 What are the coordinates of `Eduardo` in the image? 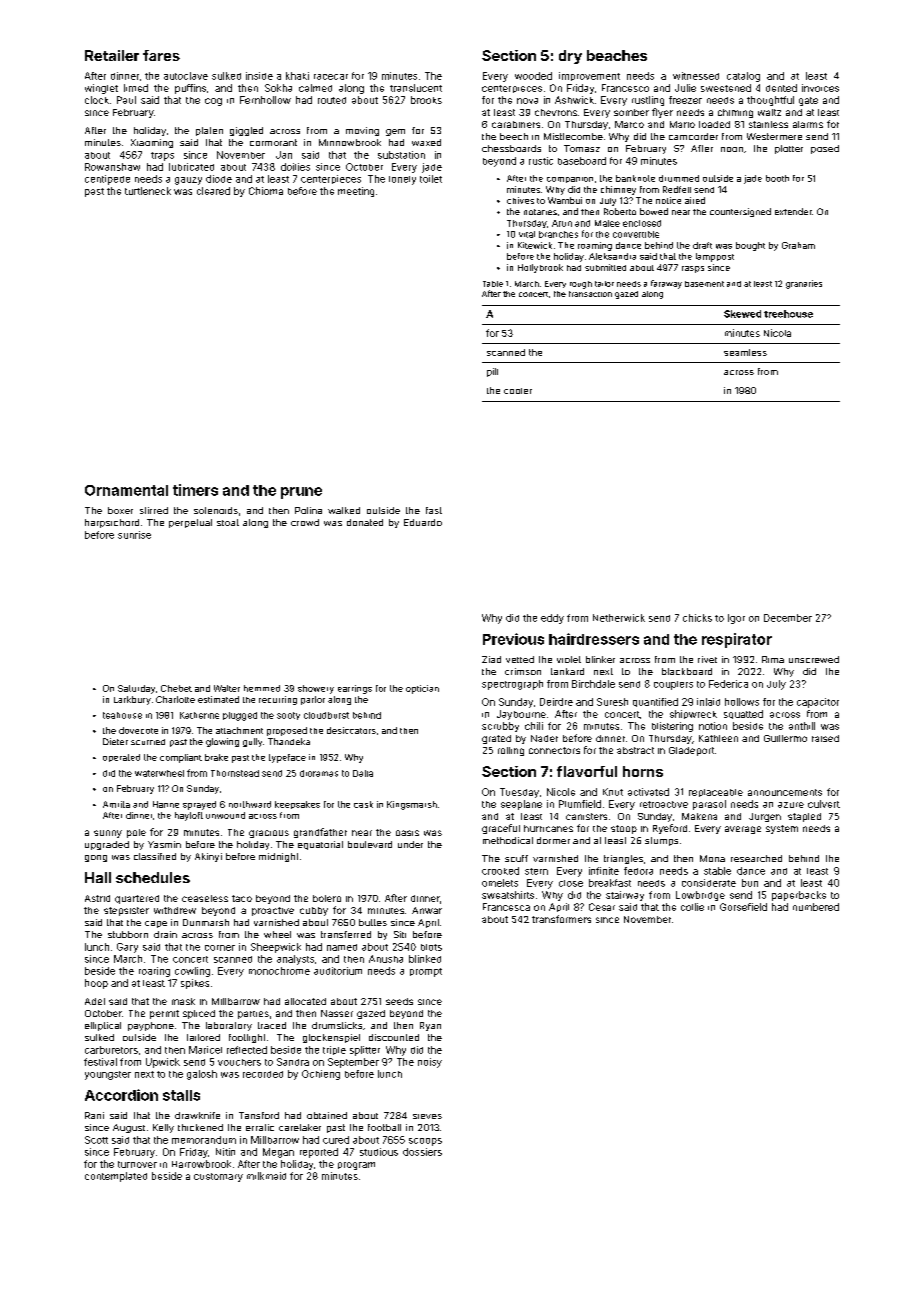 It's located at (423, 522).
